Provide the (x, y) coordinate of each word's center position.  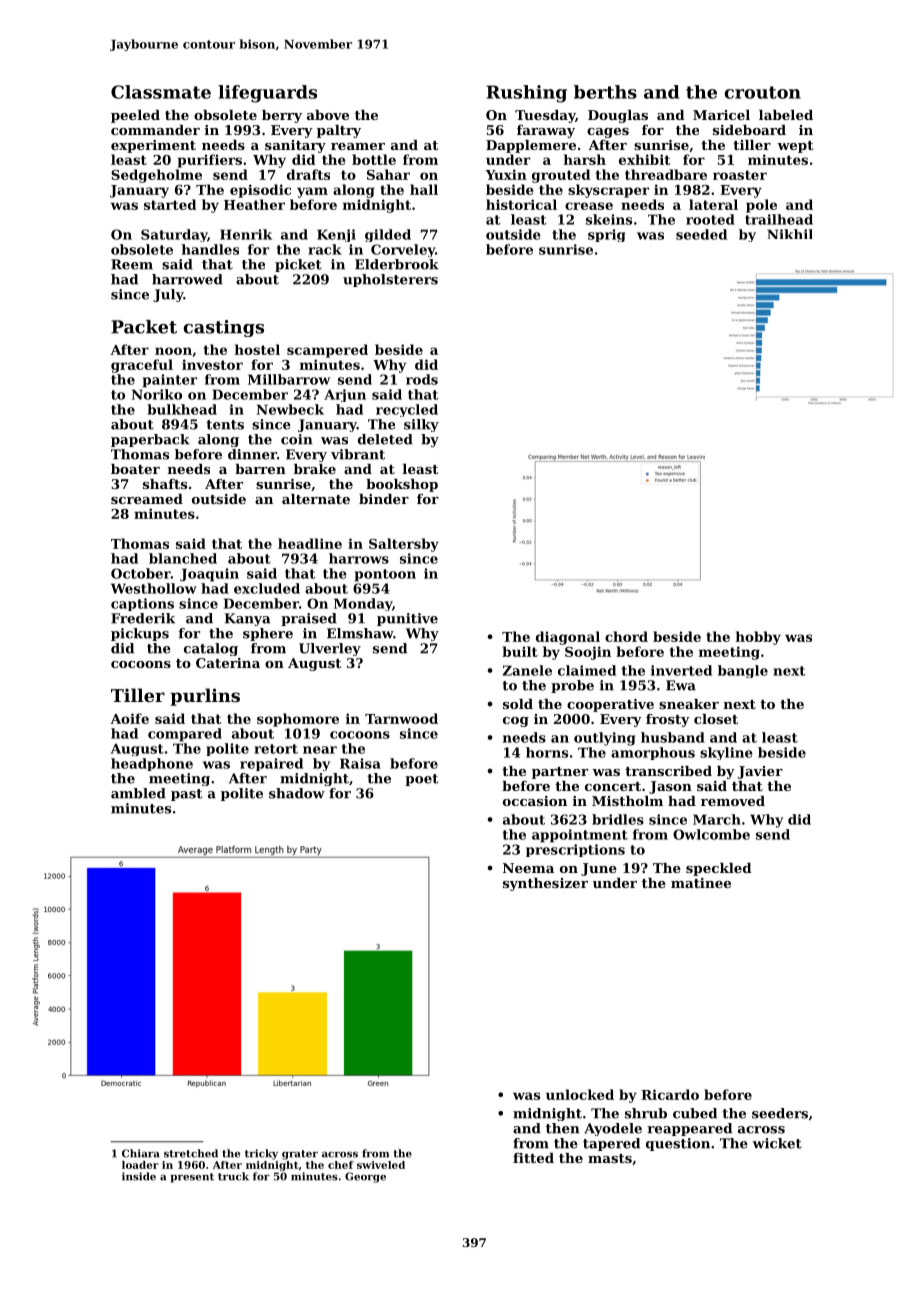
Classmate (161, 92)
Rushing (526, 94)
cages (608, 133)
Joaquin (209, 575)
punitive (407, 619)
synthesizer (545, 884)
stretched (191, 1153)
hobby (758, 638)
